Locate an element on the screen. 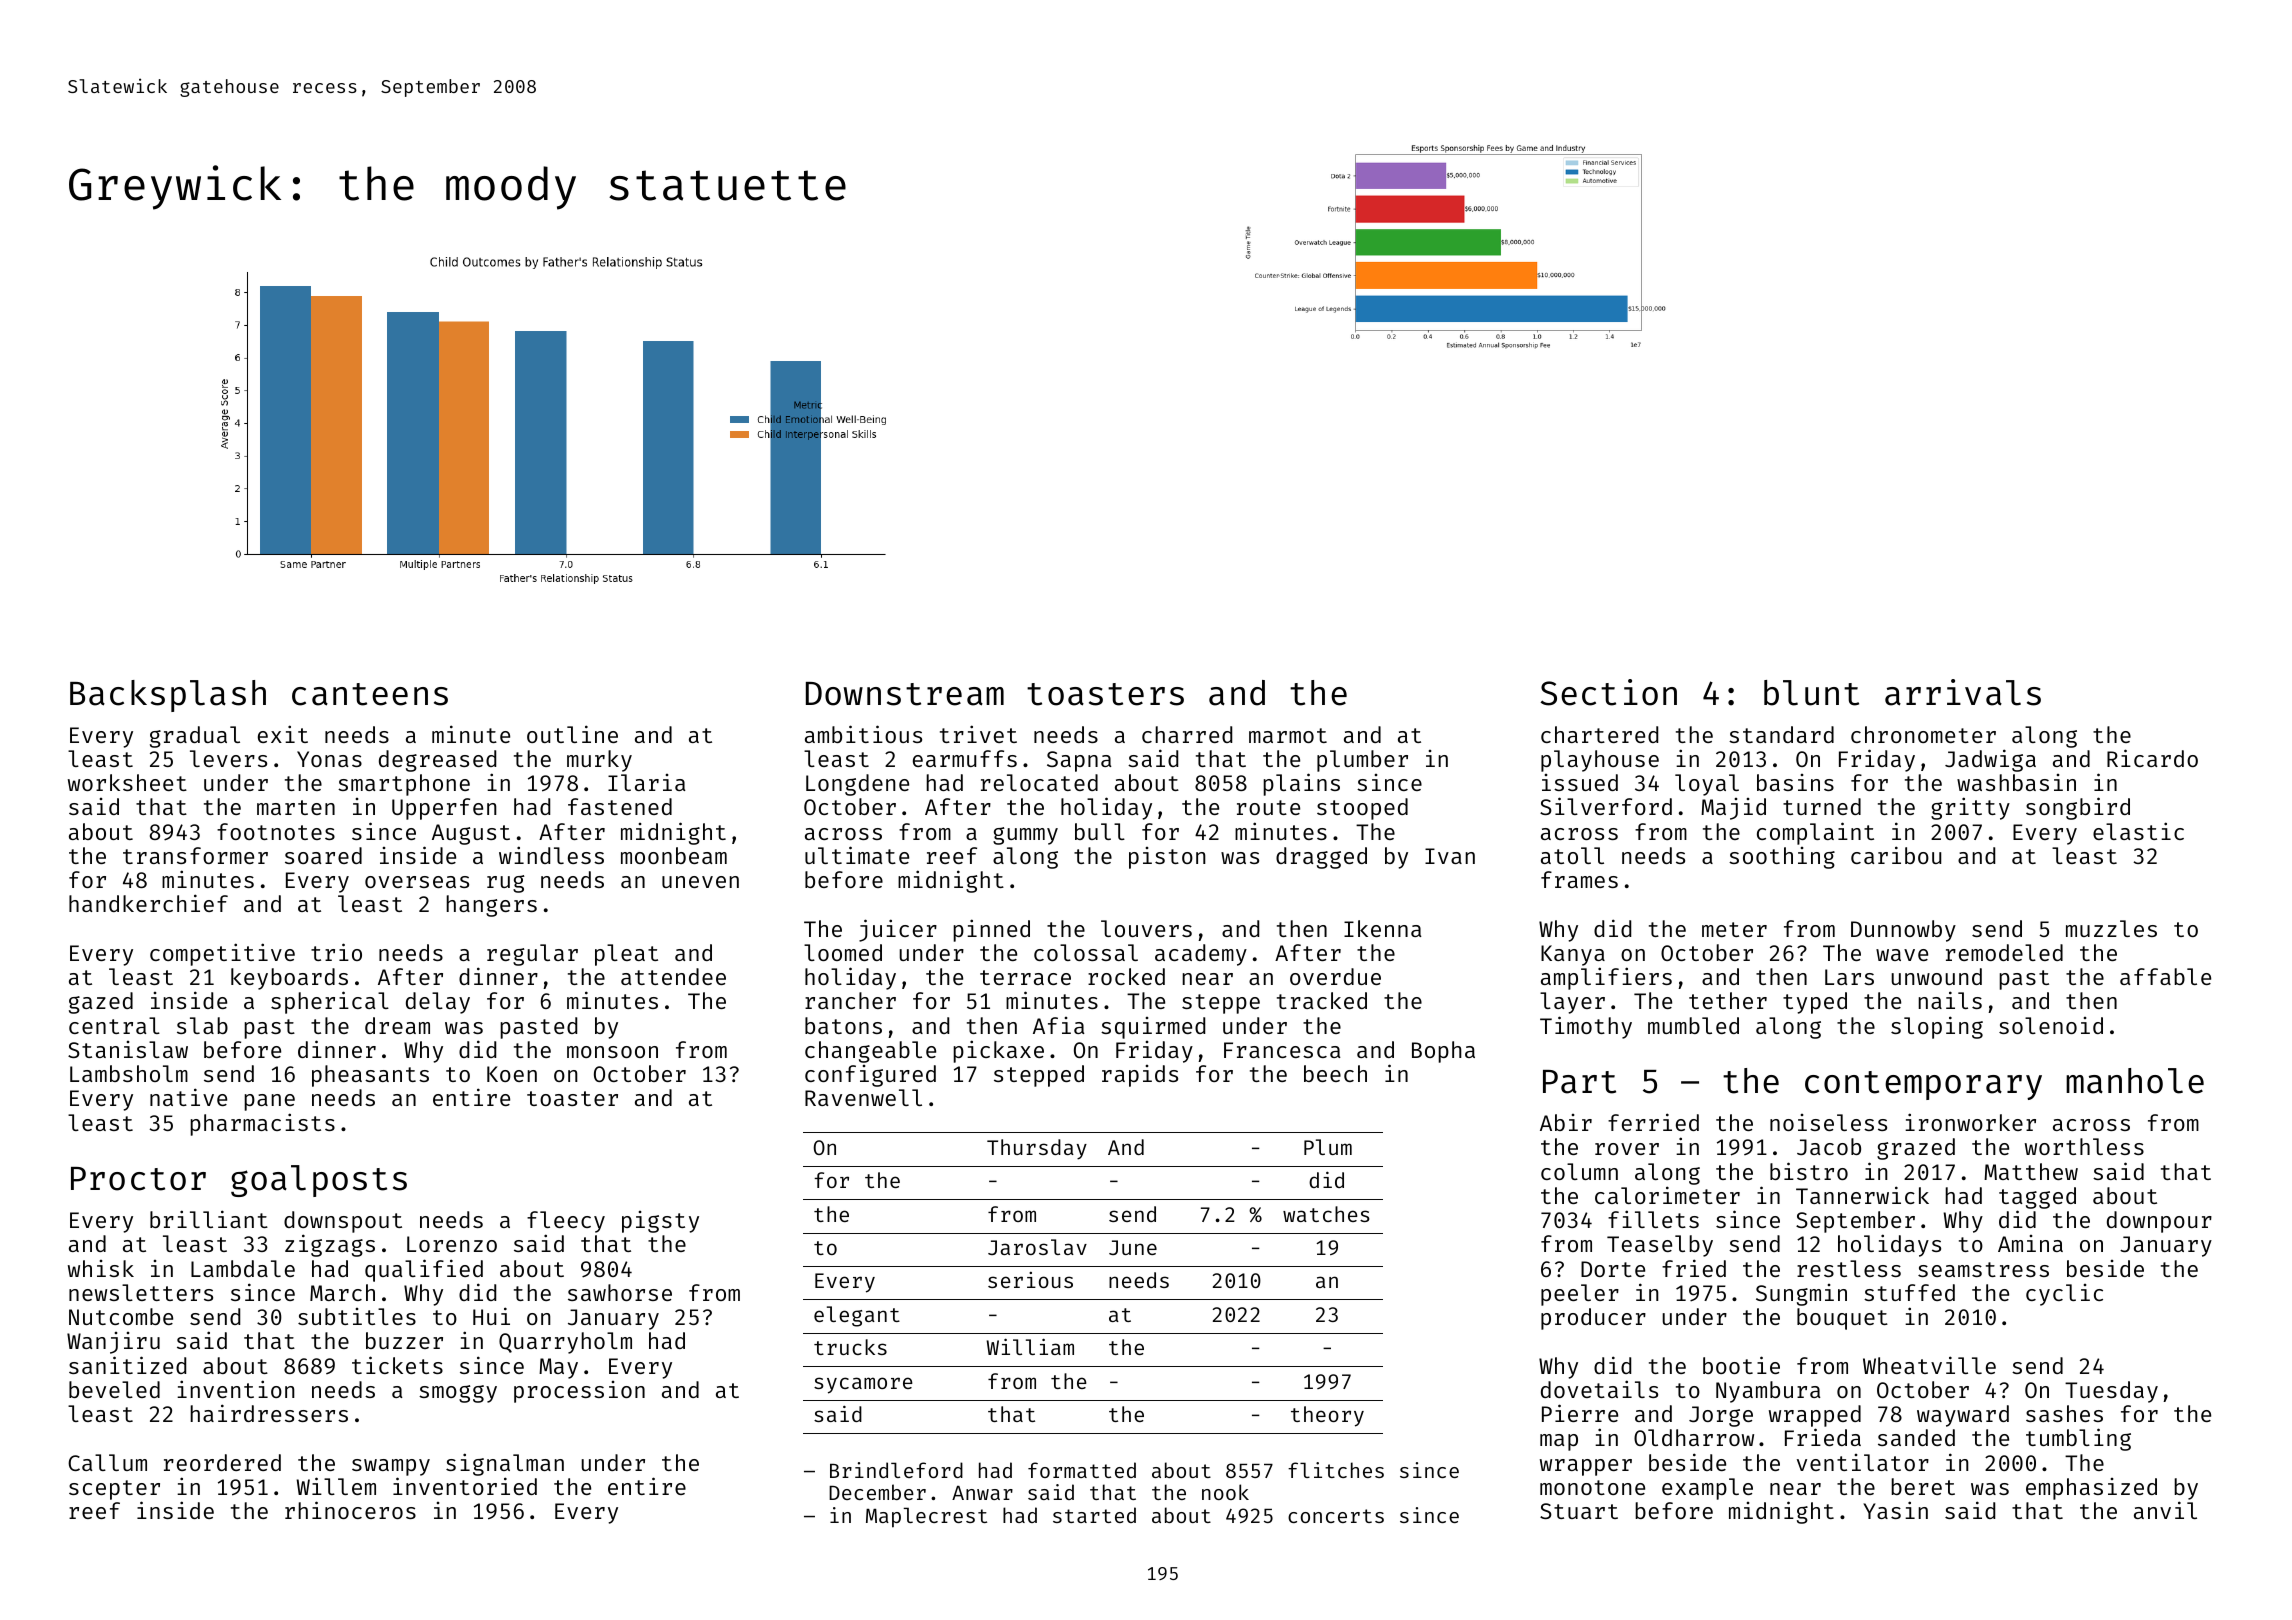  attendee is located at coordinates (673, 976).
